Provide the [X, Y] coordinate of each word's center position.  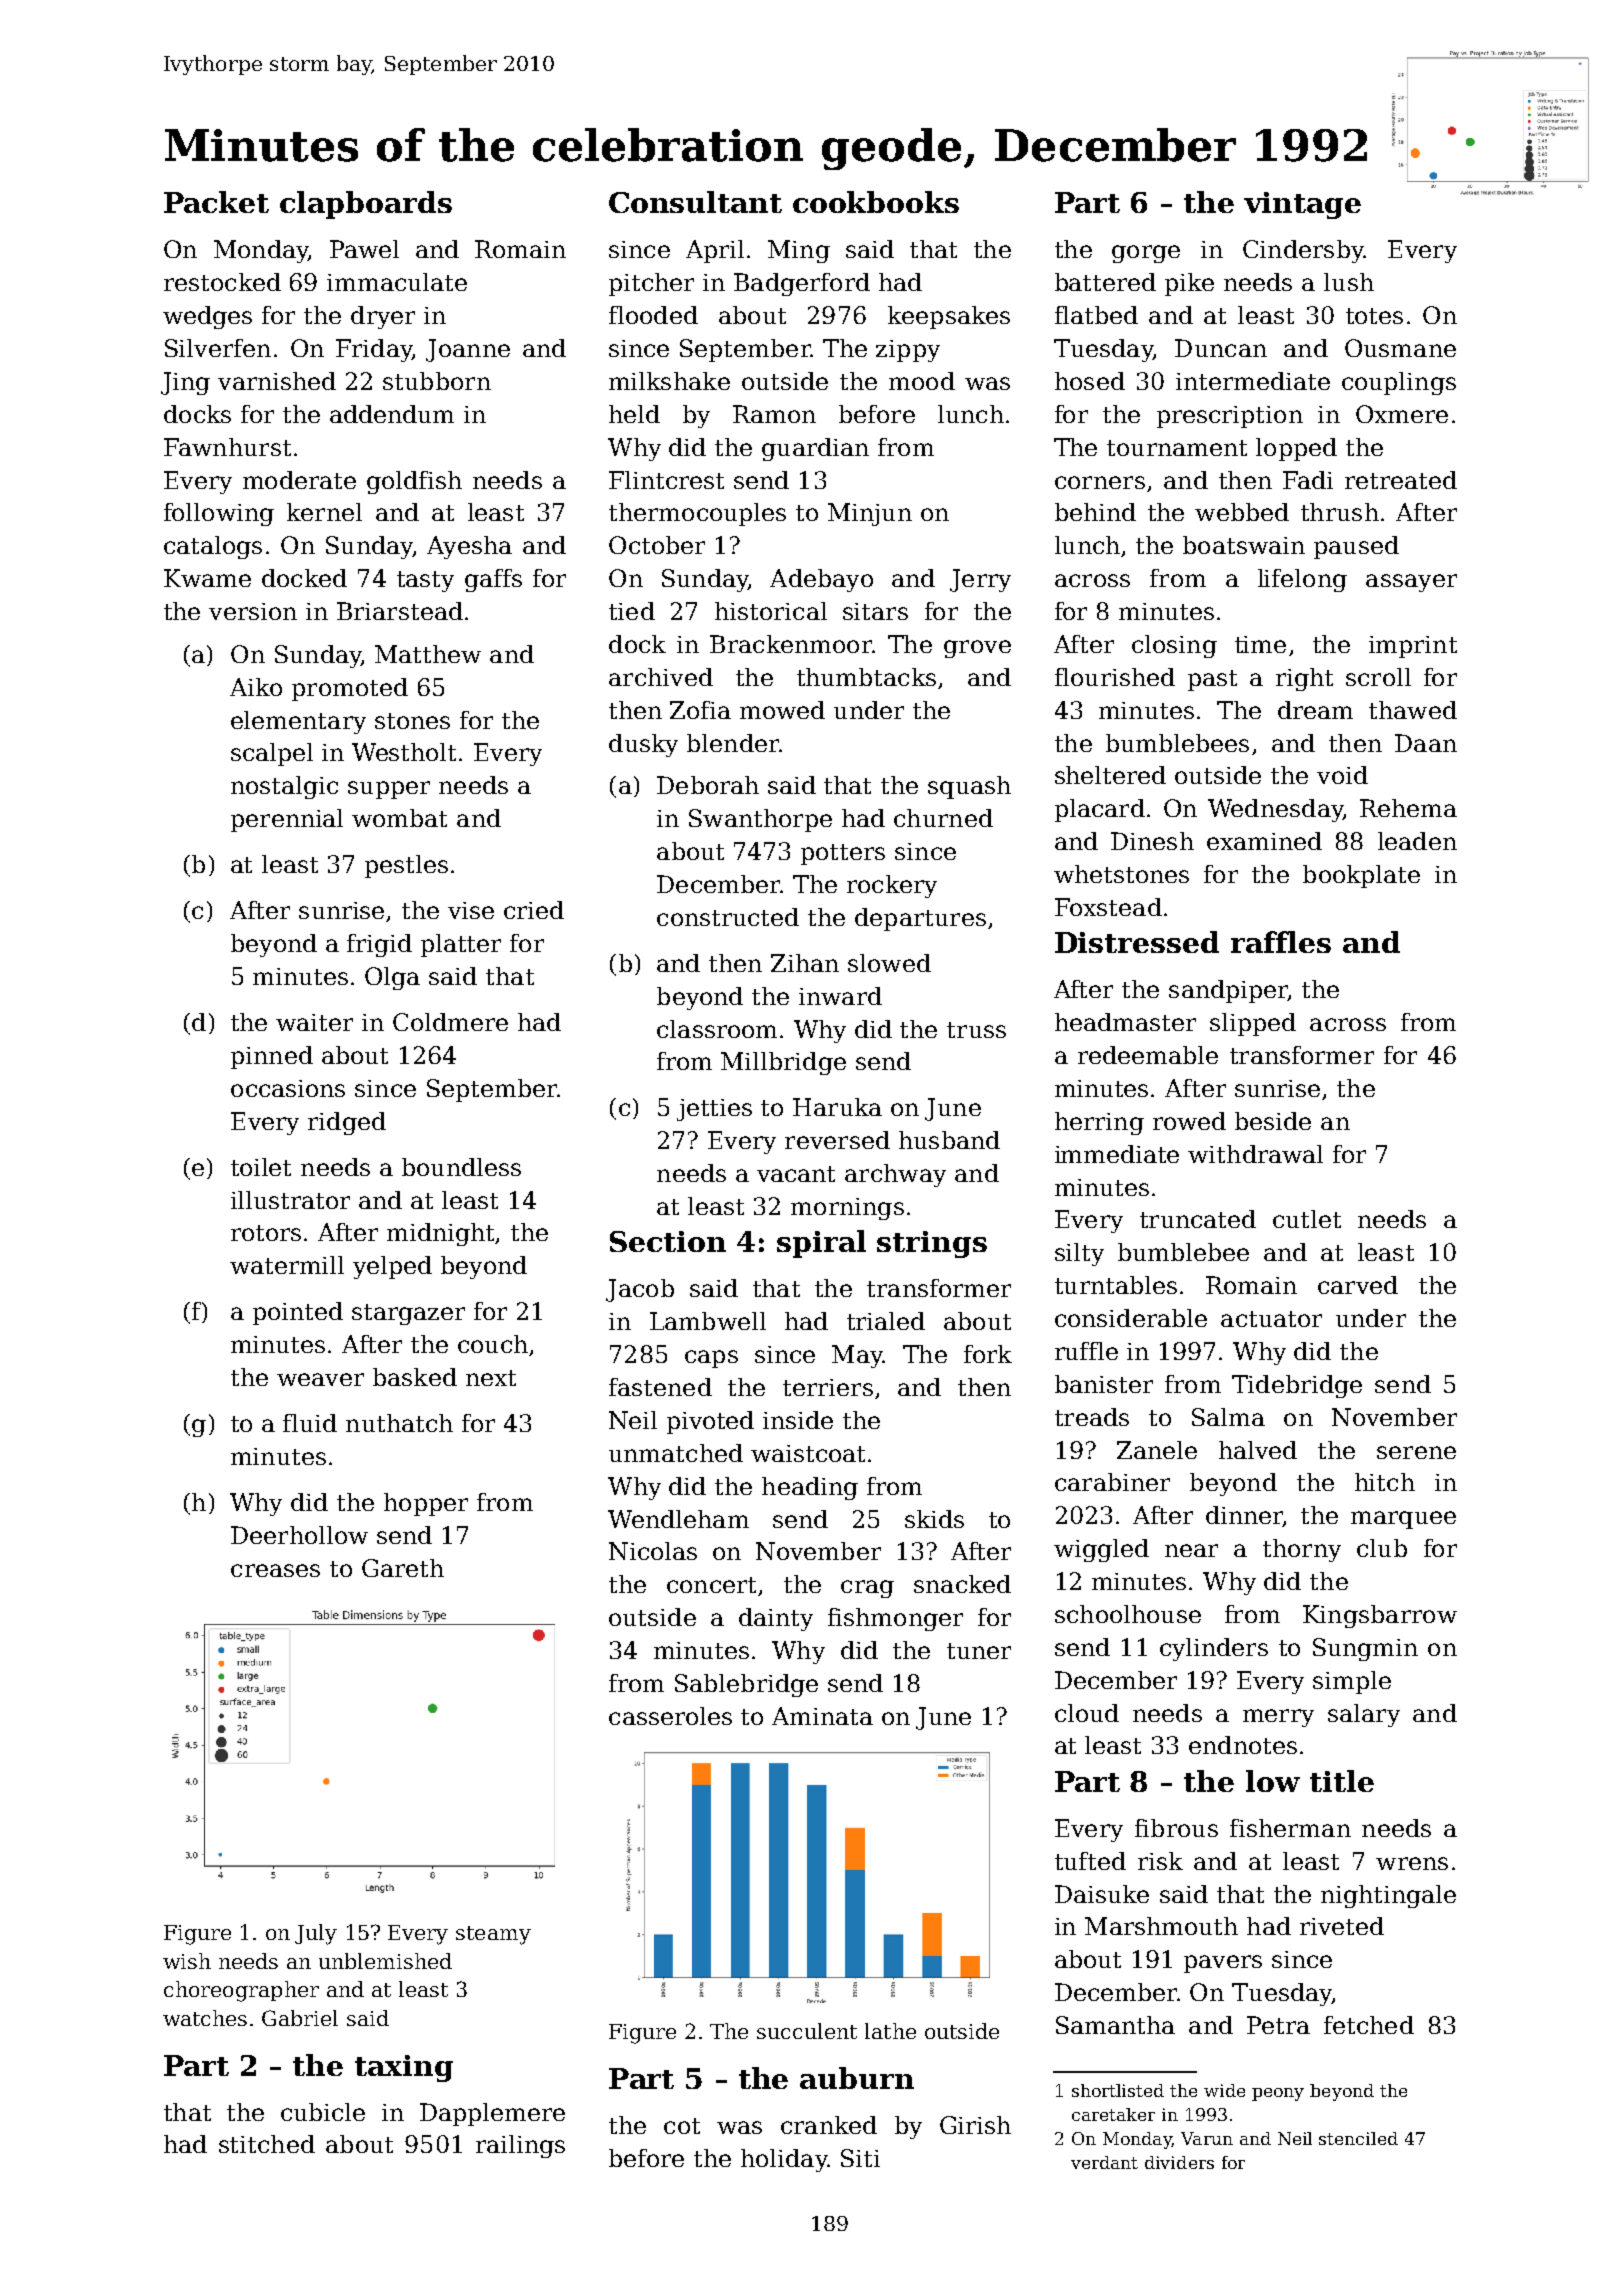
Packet [216, 202]
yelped [392, 1267]
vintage [1302, 205]
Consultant [695, 202]
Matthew [428, 654]
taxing [404, 2068]
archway [895, 1175]
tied [632, 611]
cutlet [1307, 1219]
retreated [1401, 480]
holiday [784, 2160]
